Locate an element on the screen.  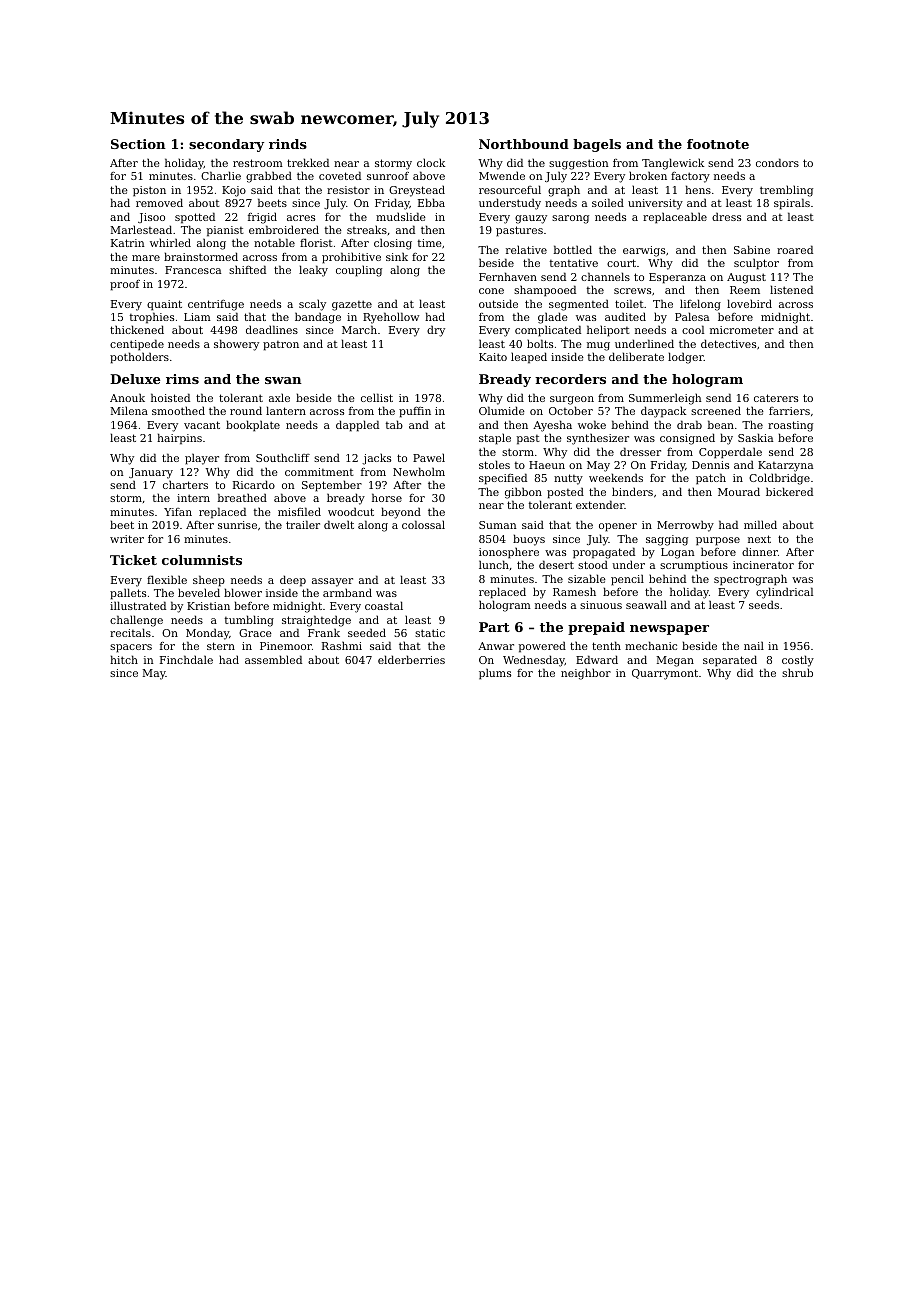
elderberries is located at coordinates (411, 659).
